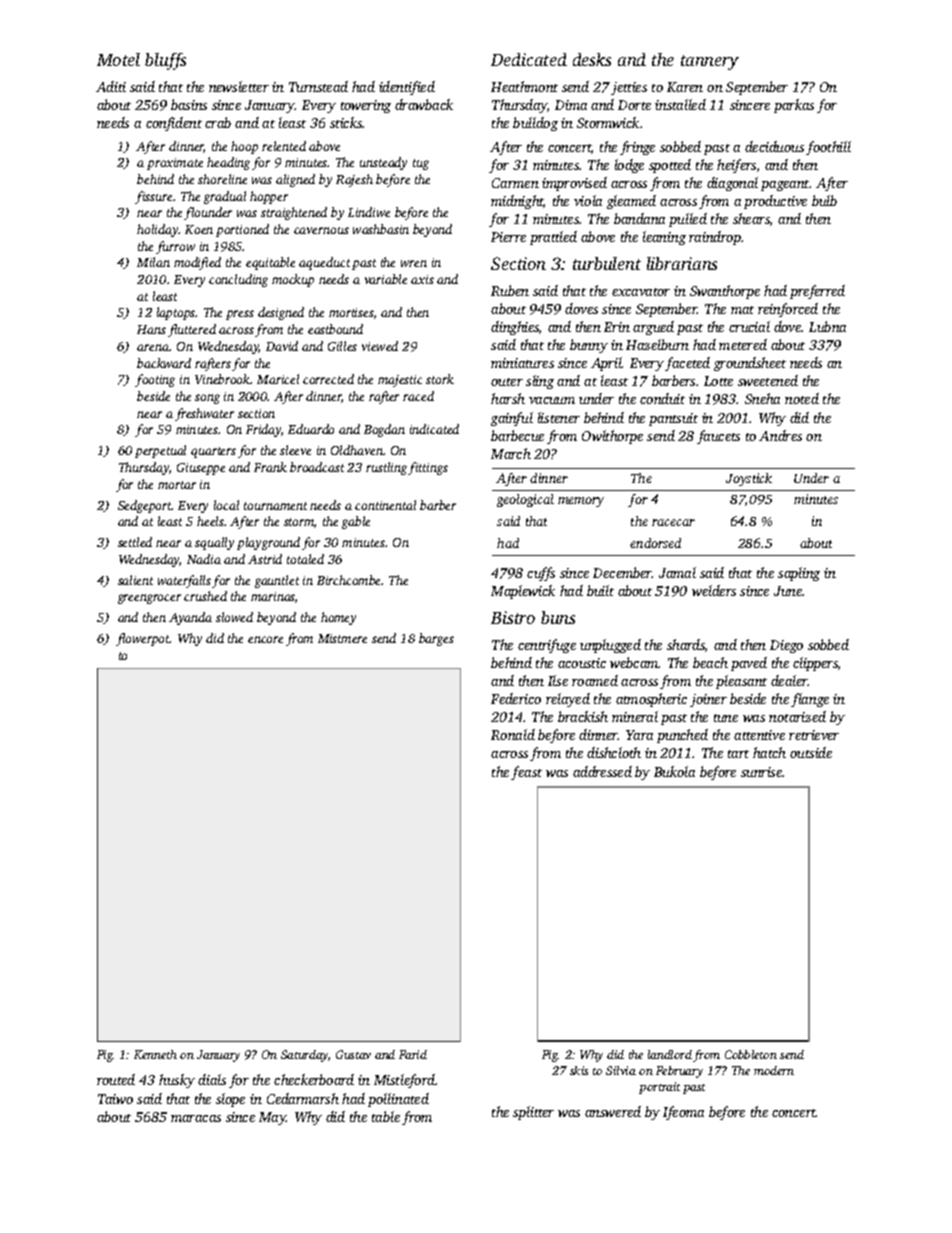 The width and height of the screenshot is (952, 1233). I want to click on routed, so click(116, 1079).
